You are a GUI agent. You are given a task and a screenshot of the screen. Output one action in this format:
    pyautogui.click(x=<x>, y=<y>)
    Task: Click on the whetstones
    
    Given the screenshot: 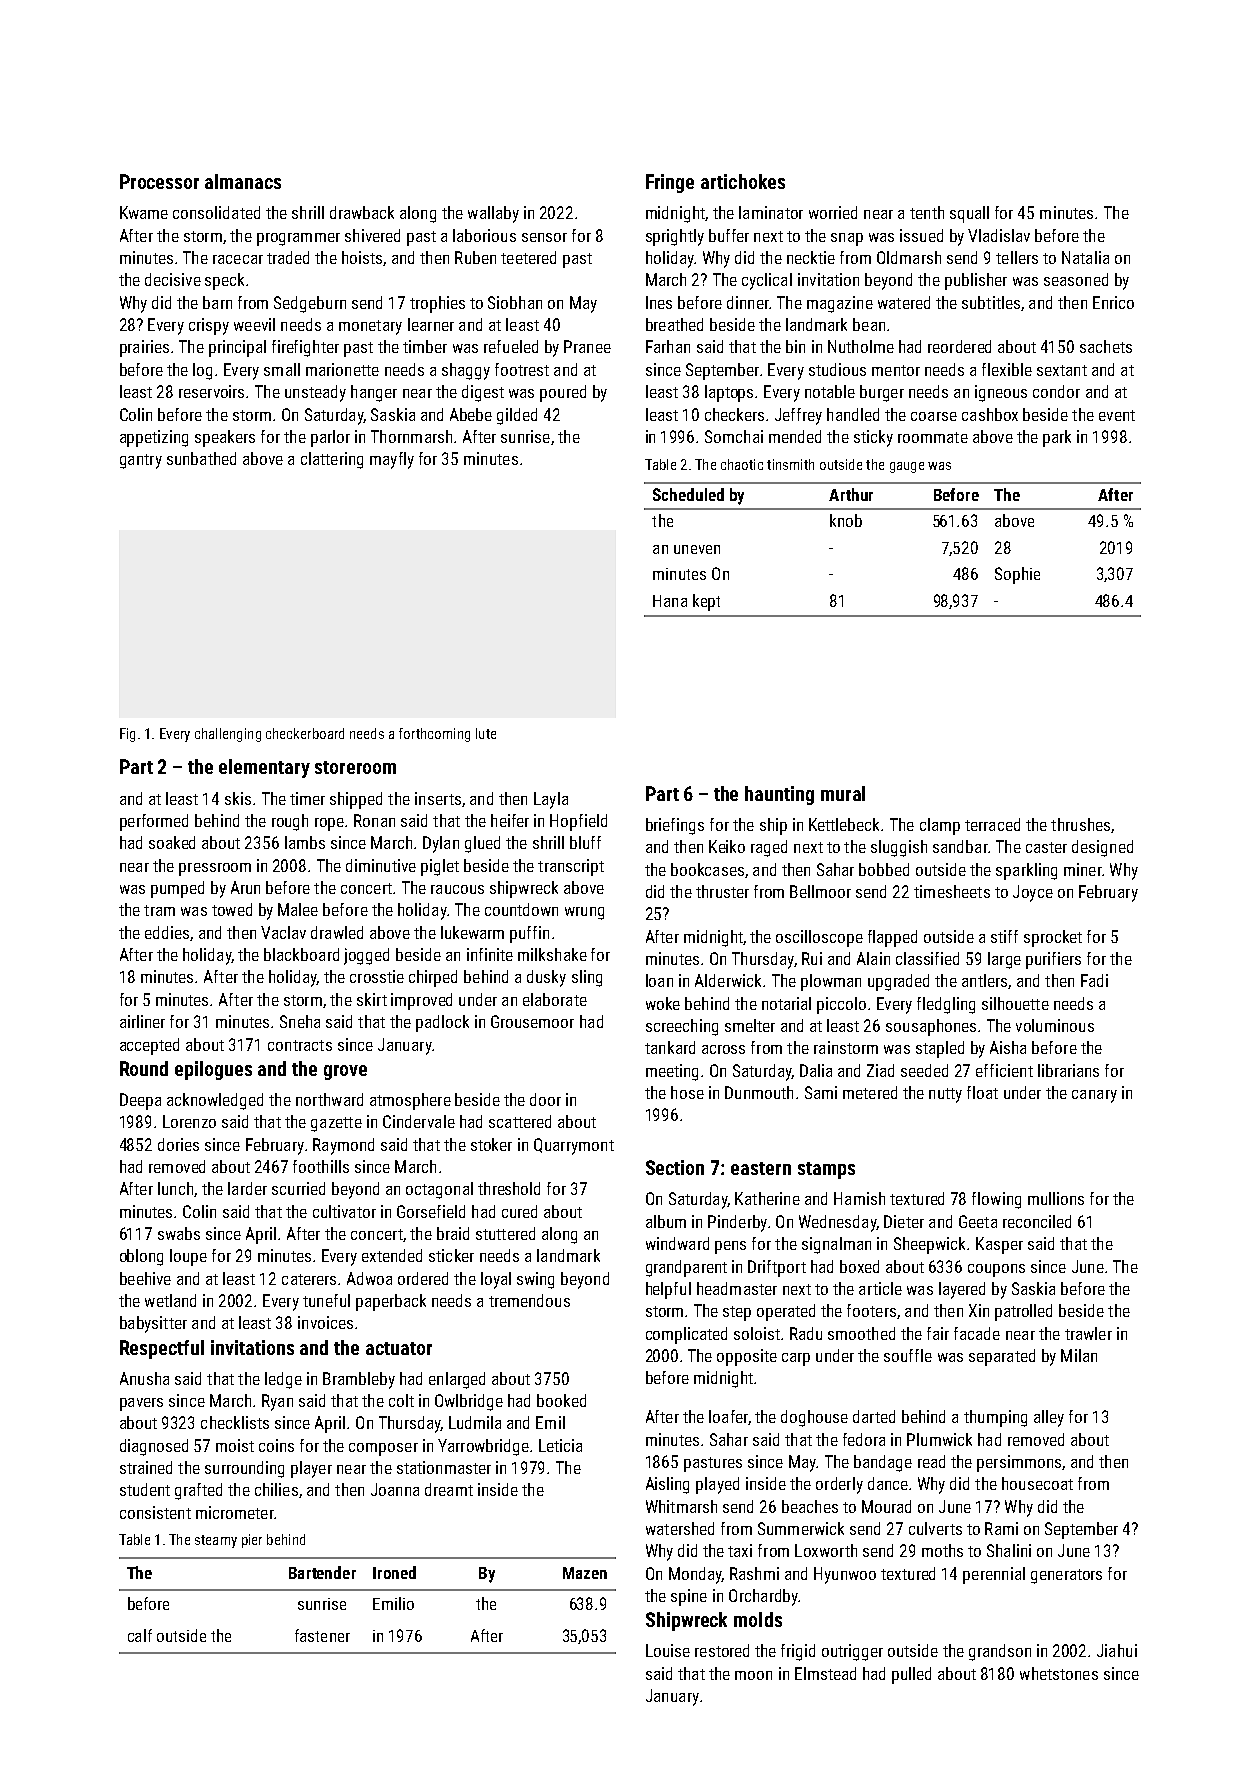 What is the action you would take?
    pyautogui.click(x=1059, y=1673)
